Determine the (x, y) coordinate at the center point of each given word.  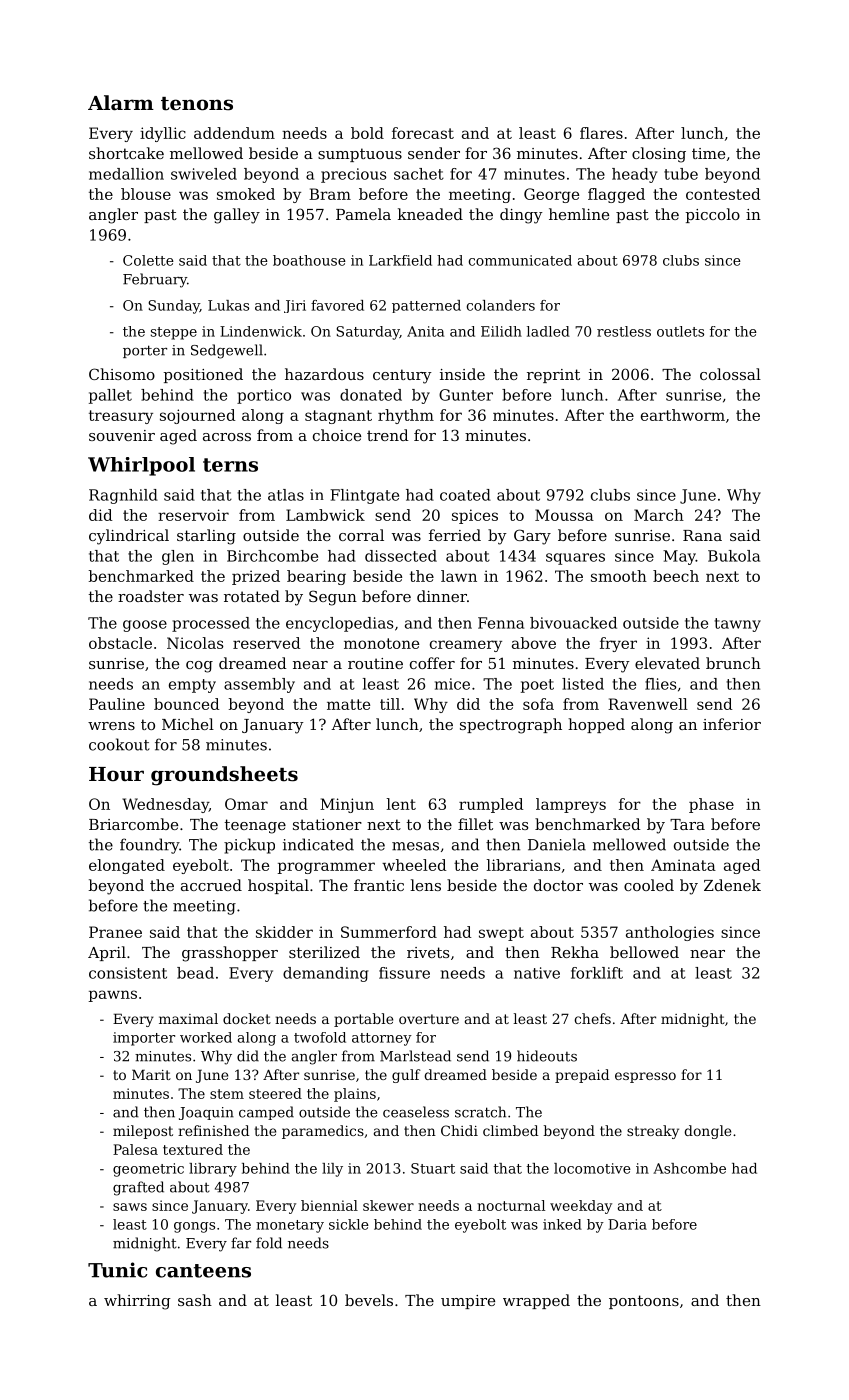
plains (355, 1095)
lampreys (571, 805)
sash (195, 1300)
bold (367, 133)
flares (601, 133)
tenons (197, 104)
